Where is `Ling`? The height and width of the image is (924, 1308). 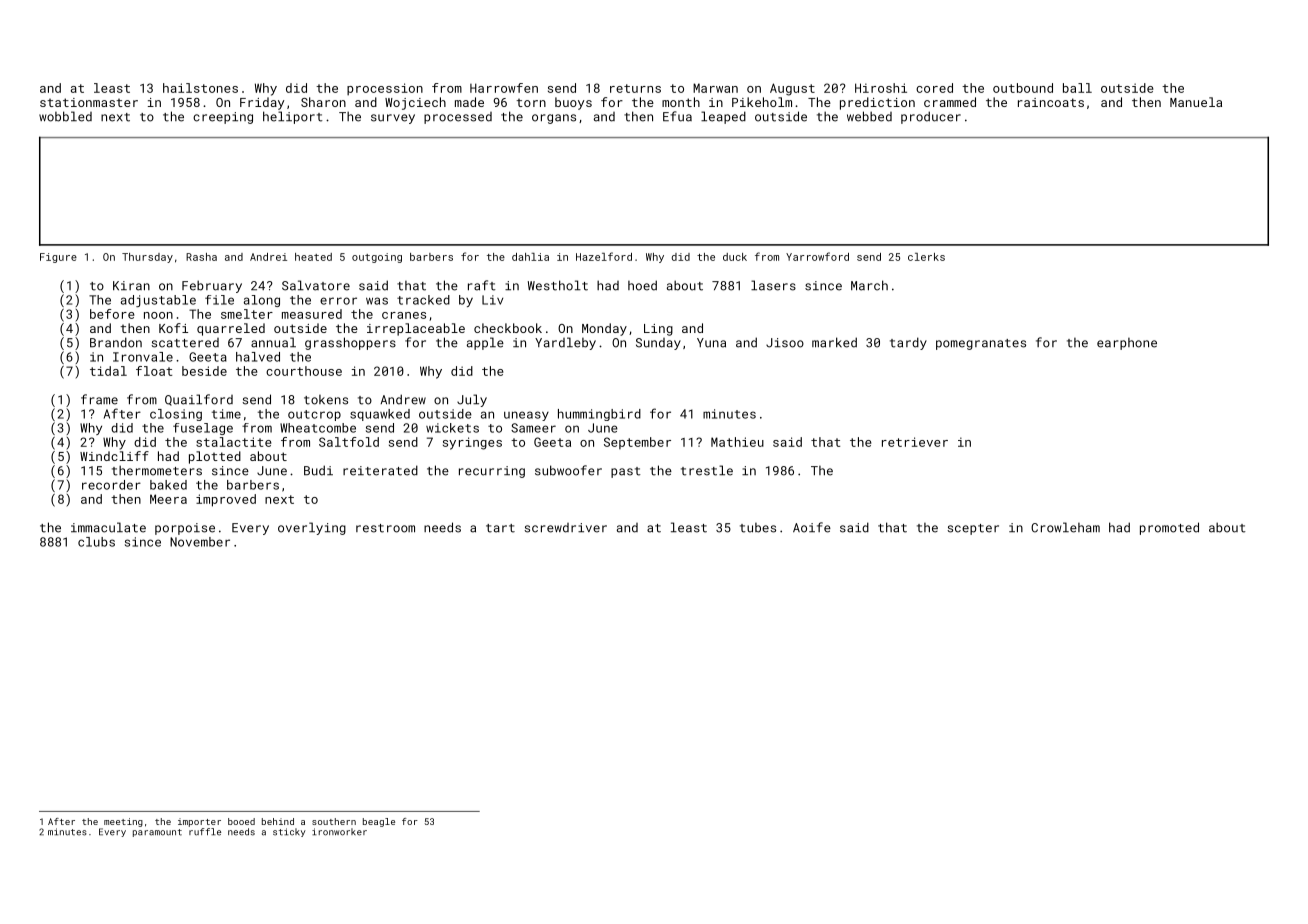 Ling is located at coordinates (658, 330).
